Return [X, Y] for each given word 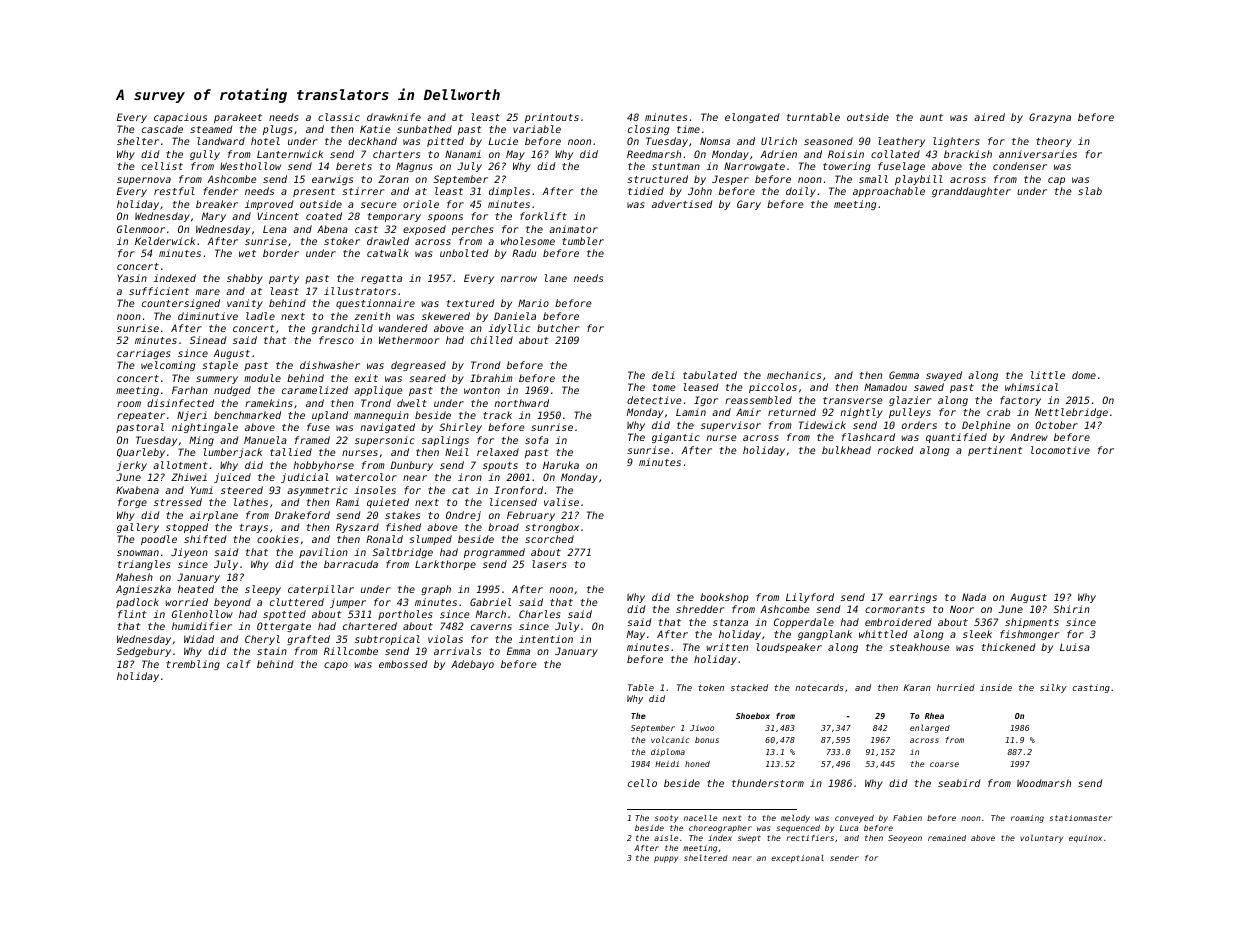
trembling [193, 665]
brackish [968, 154]
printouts [552, 118]
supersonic [385, 441]
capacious [180, 118]
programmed [494, 553]
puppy [666, 859]
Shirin [1072, 609]
